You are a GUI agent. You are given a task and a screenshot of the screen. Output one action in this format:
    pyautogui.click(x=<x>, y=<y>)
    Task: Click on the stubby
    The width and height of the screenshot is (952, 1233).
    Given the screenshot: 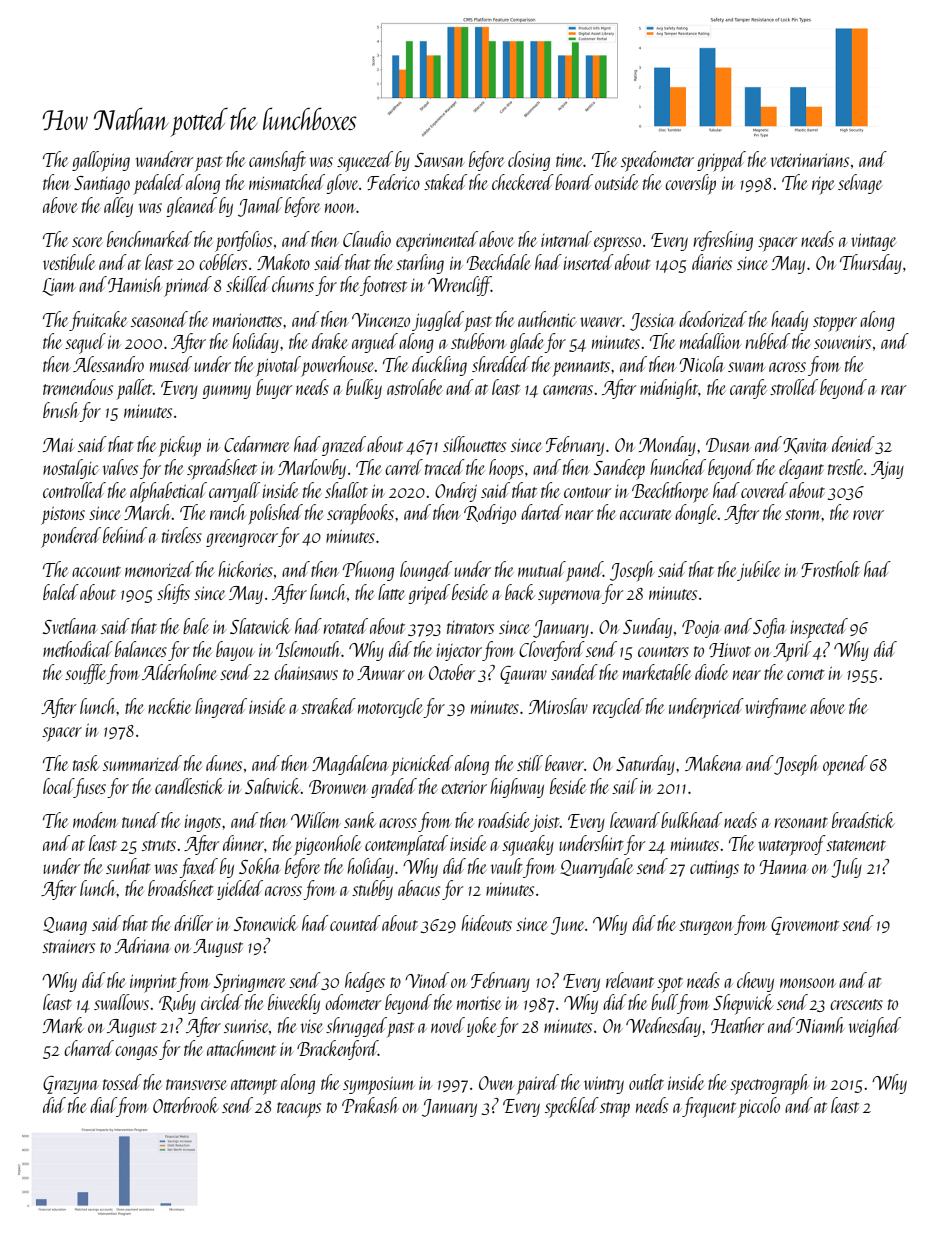 What is the action you would take?
    pyautogui.click(x=372, y=890)
